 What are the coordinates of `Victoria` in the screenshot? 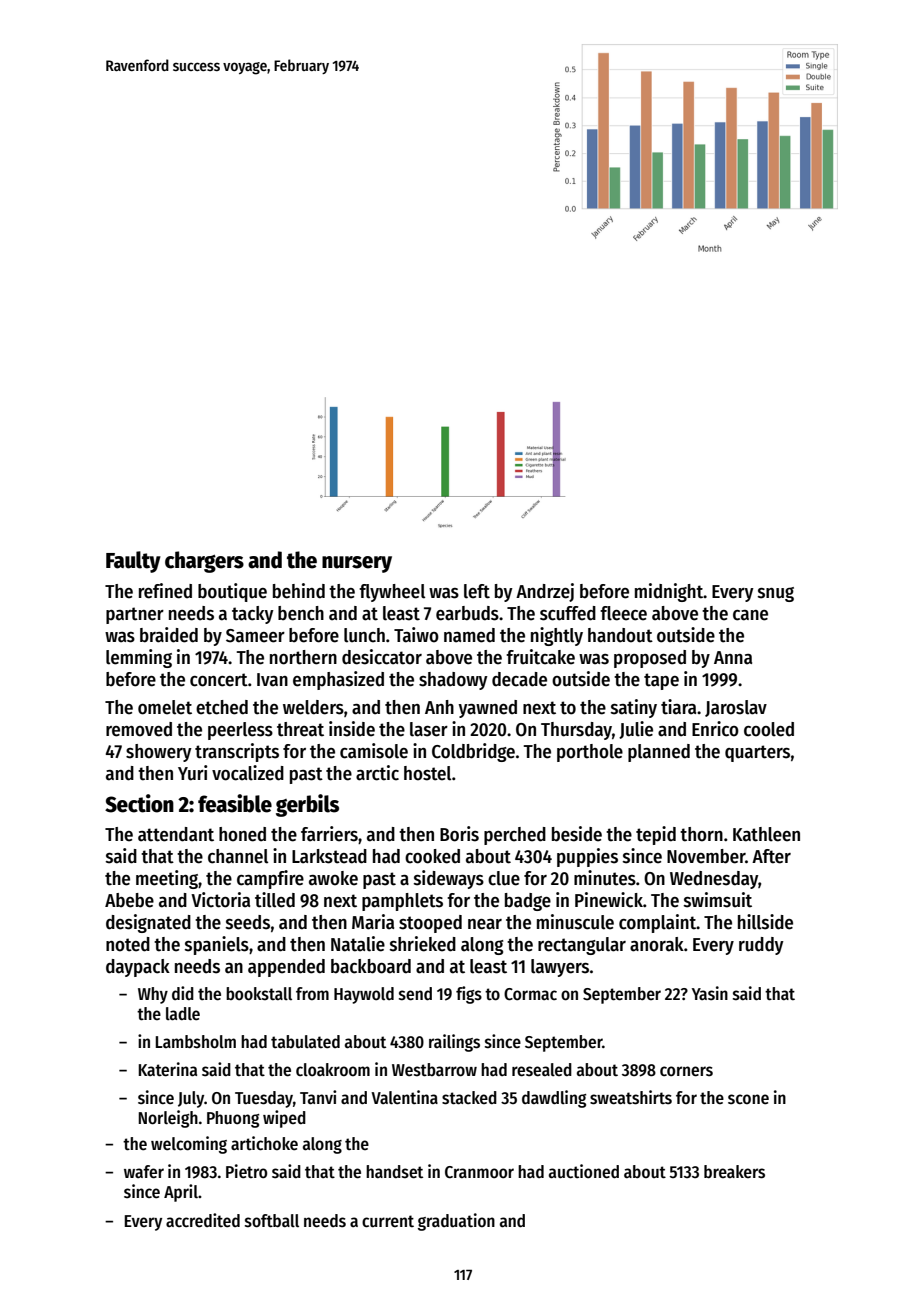 It's located at (220, 900).
